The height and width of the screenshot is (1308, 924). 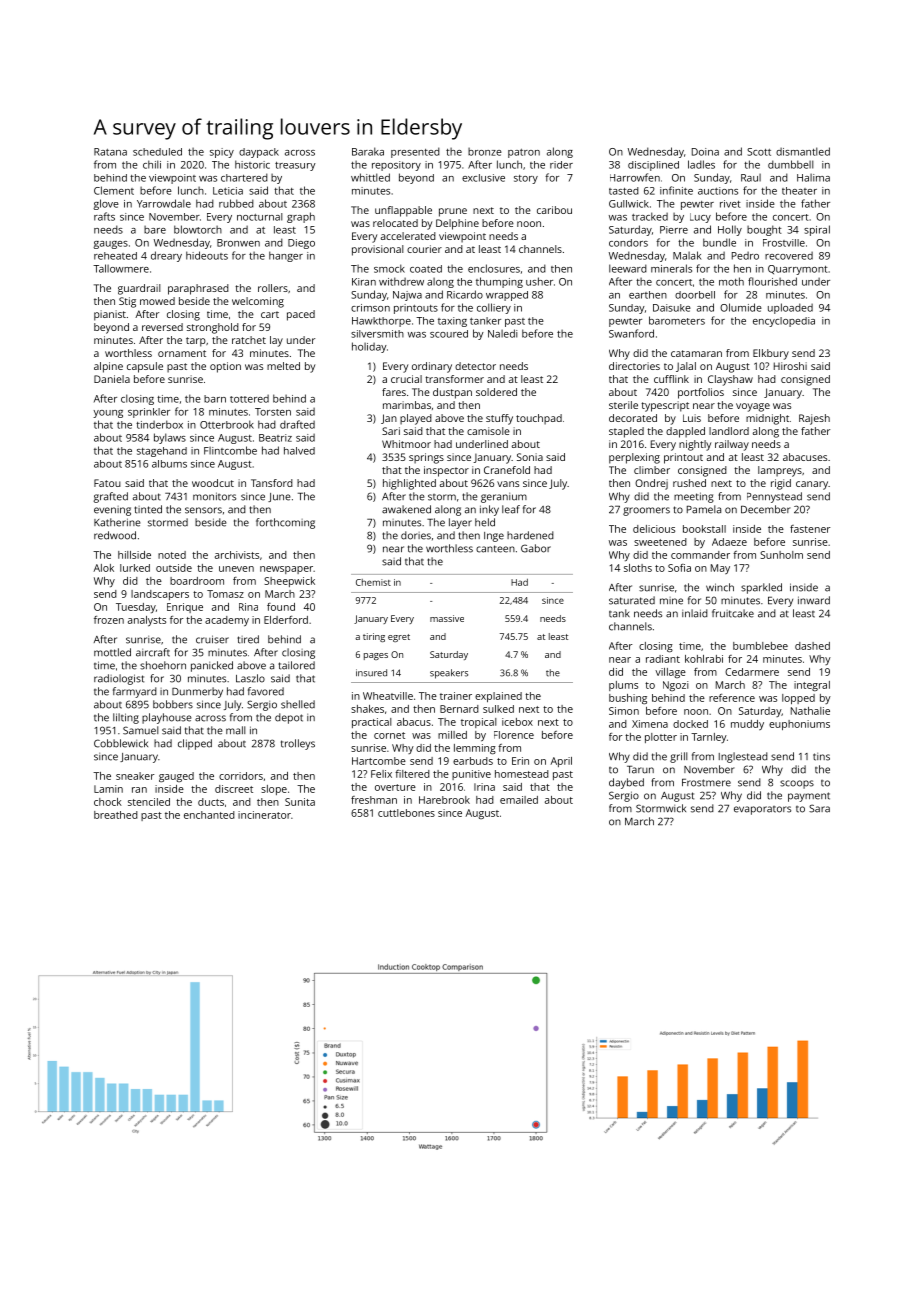 I want to click on dismantled, so click(x=803, y=151).
